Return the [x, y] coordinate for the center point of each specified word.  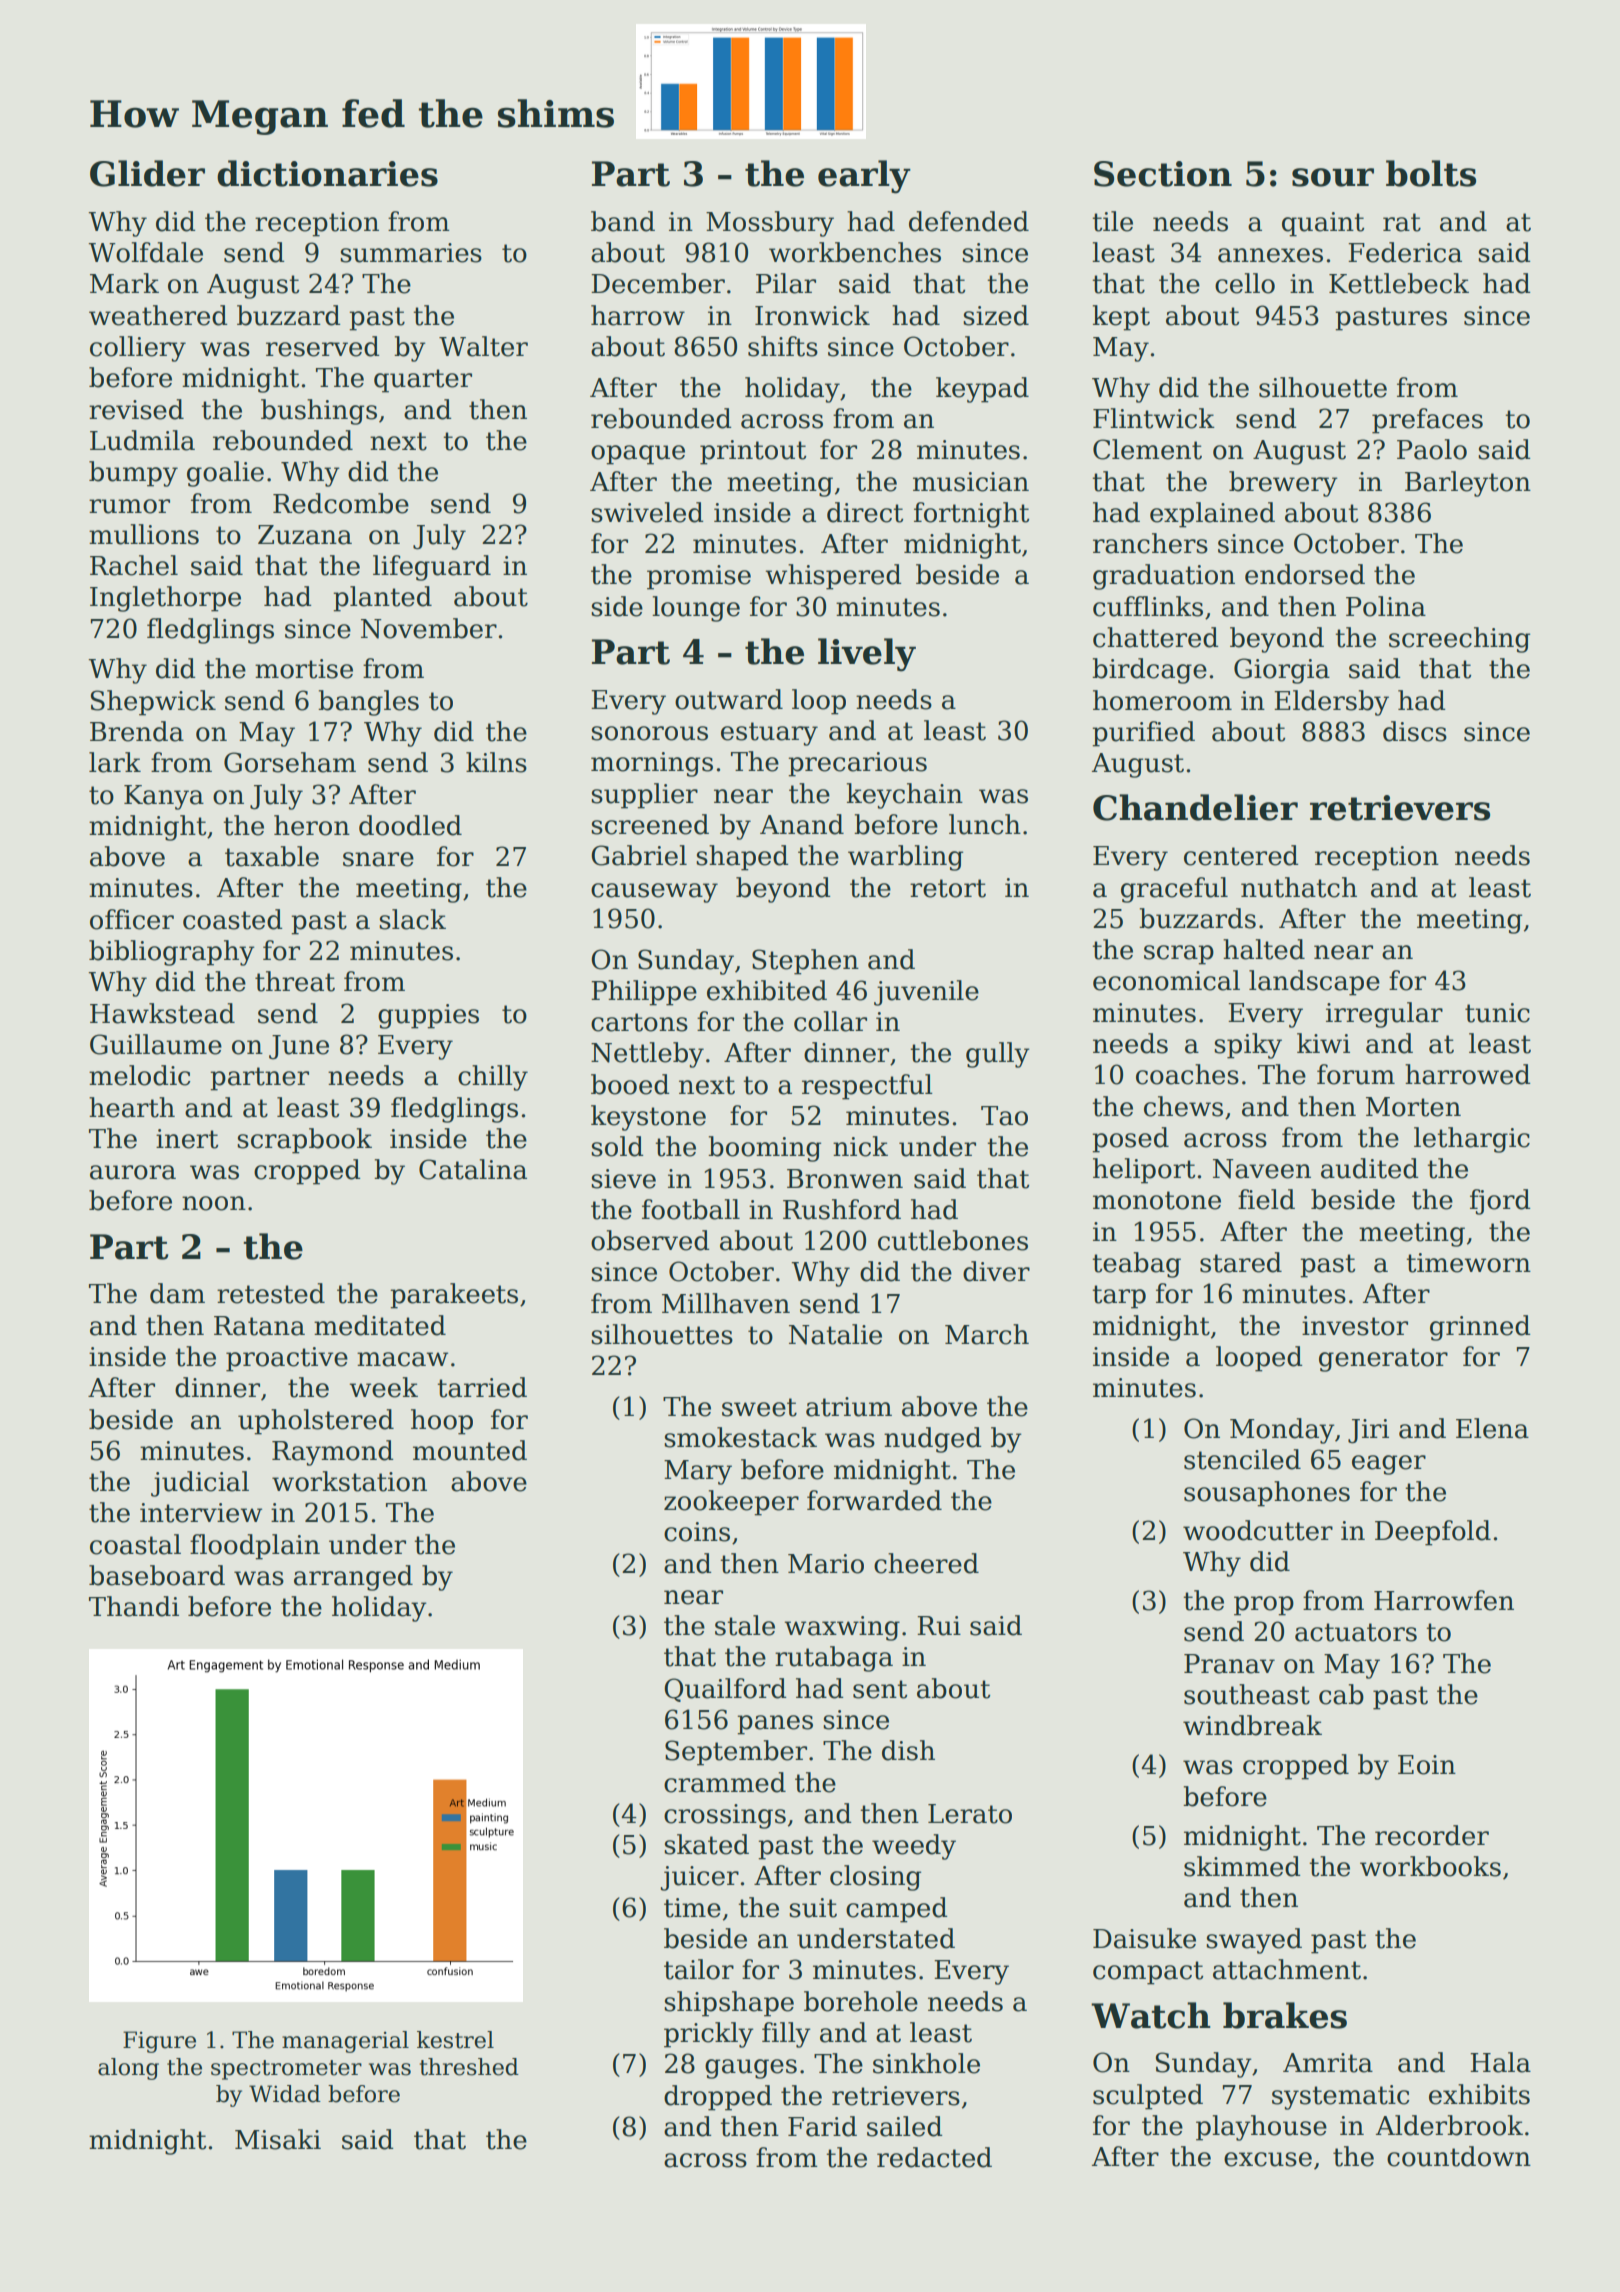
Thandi [134, 1606]
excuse [1268, 2159]
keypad [982, 390]
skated [706, 1844]
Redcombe [341, 503]
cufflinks [1148, 606]
